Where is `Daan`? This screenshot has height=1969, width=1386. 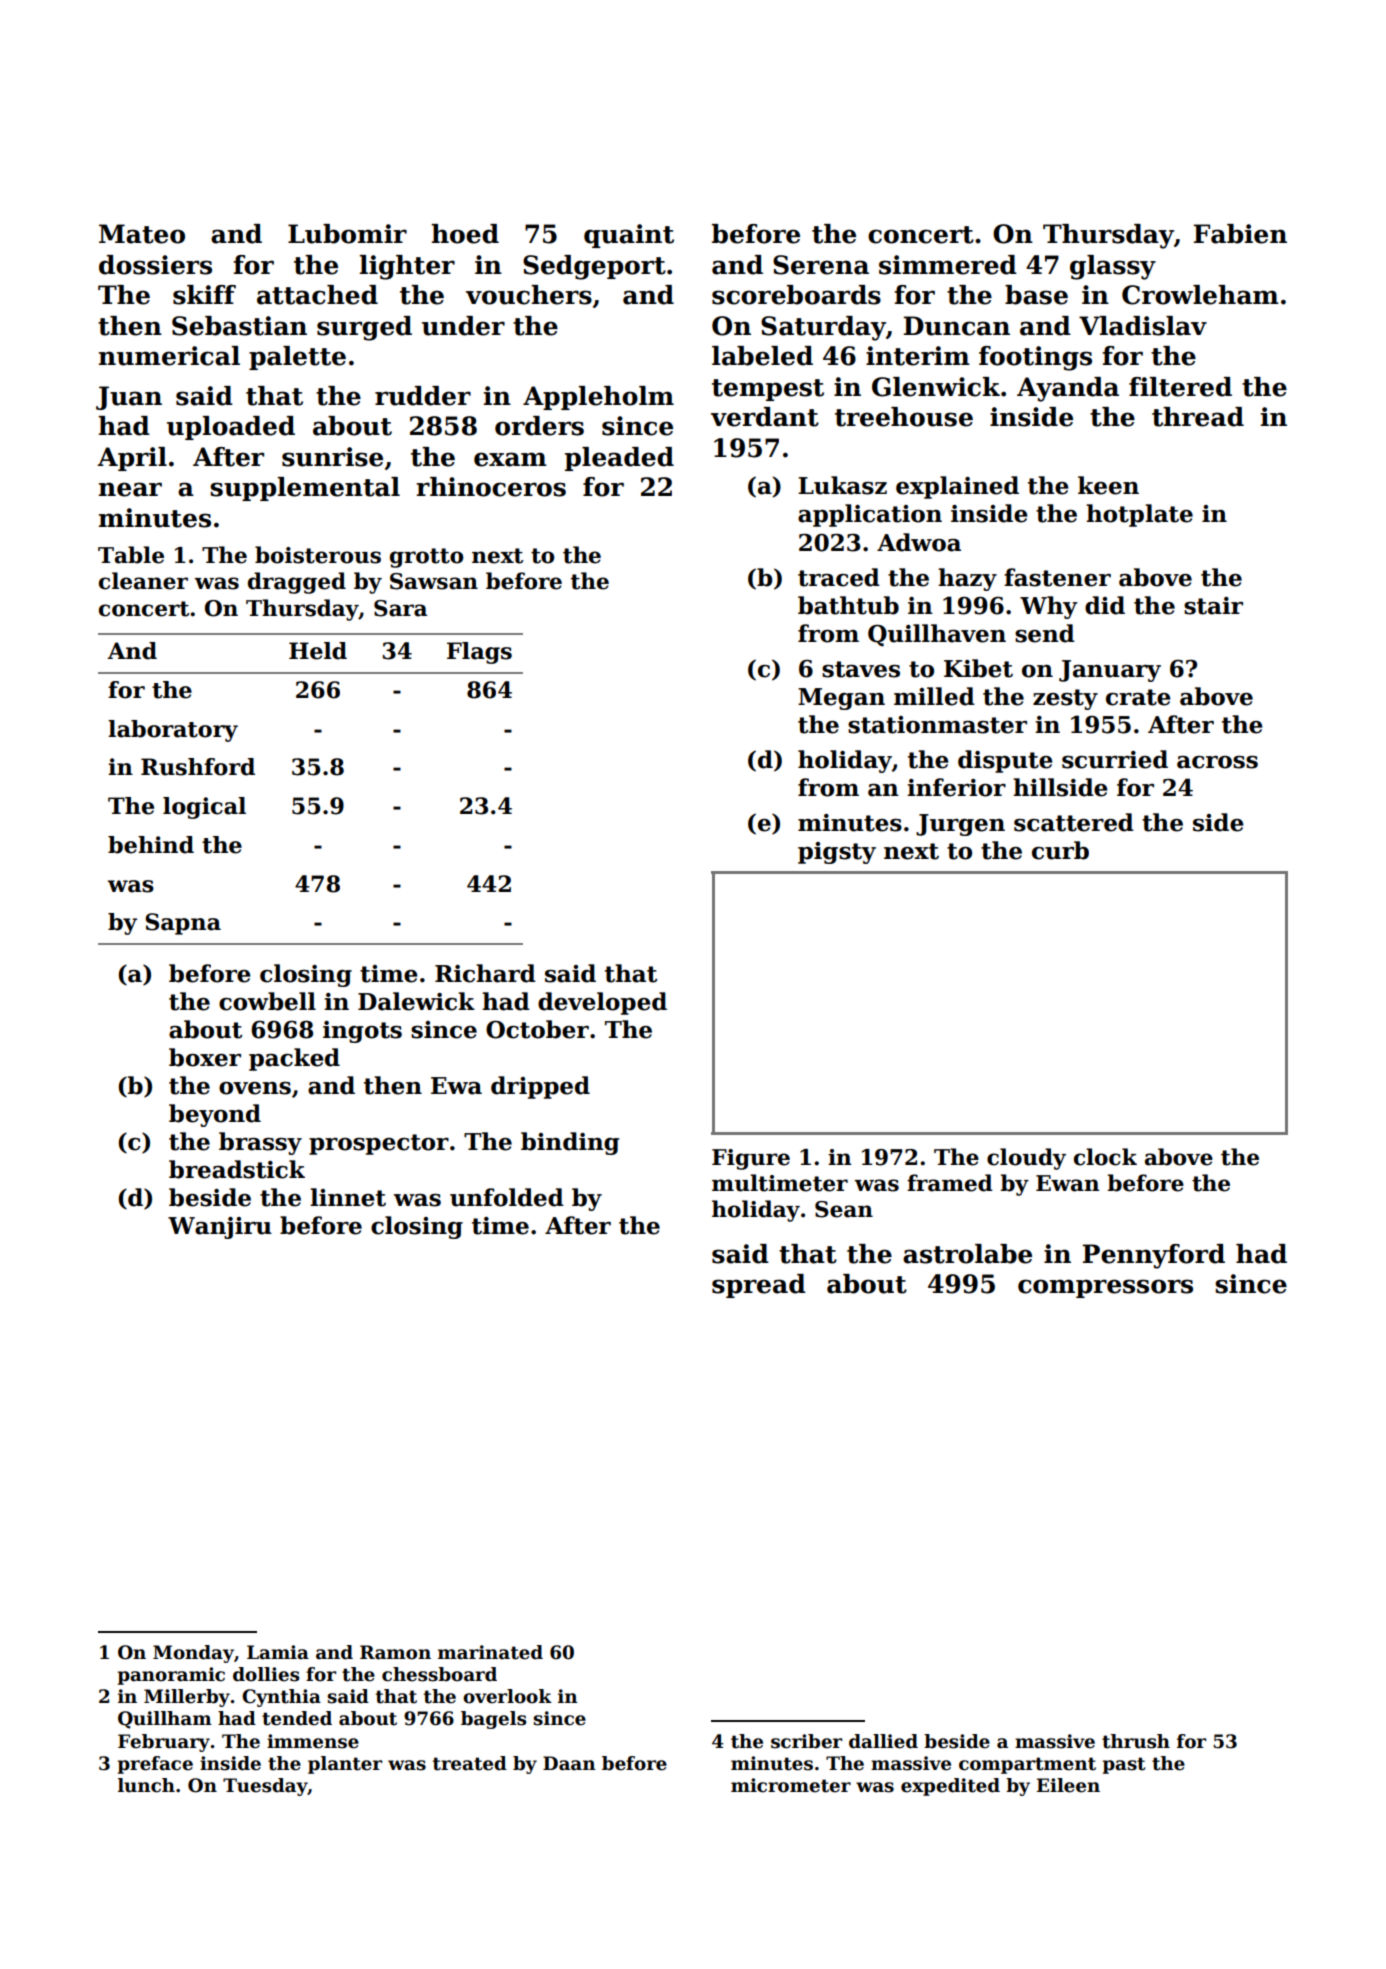 Daan is located at coordinates (569, 1763).
